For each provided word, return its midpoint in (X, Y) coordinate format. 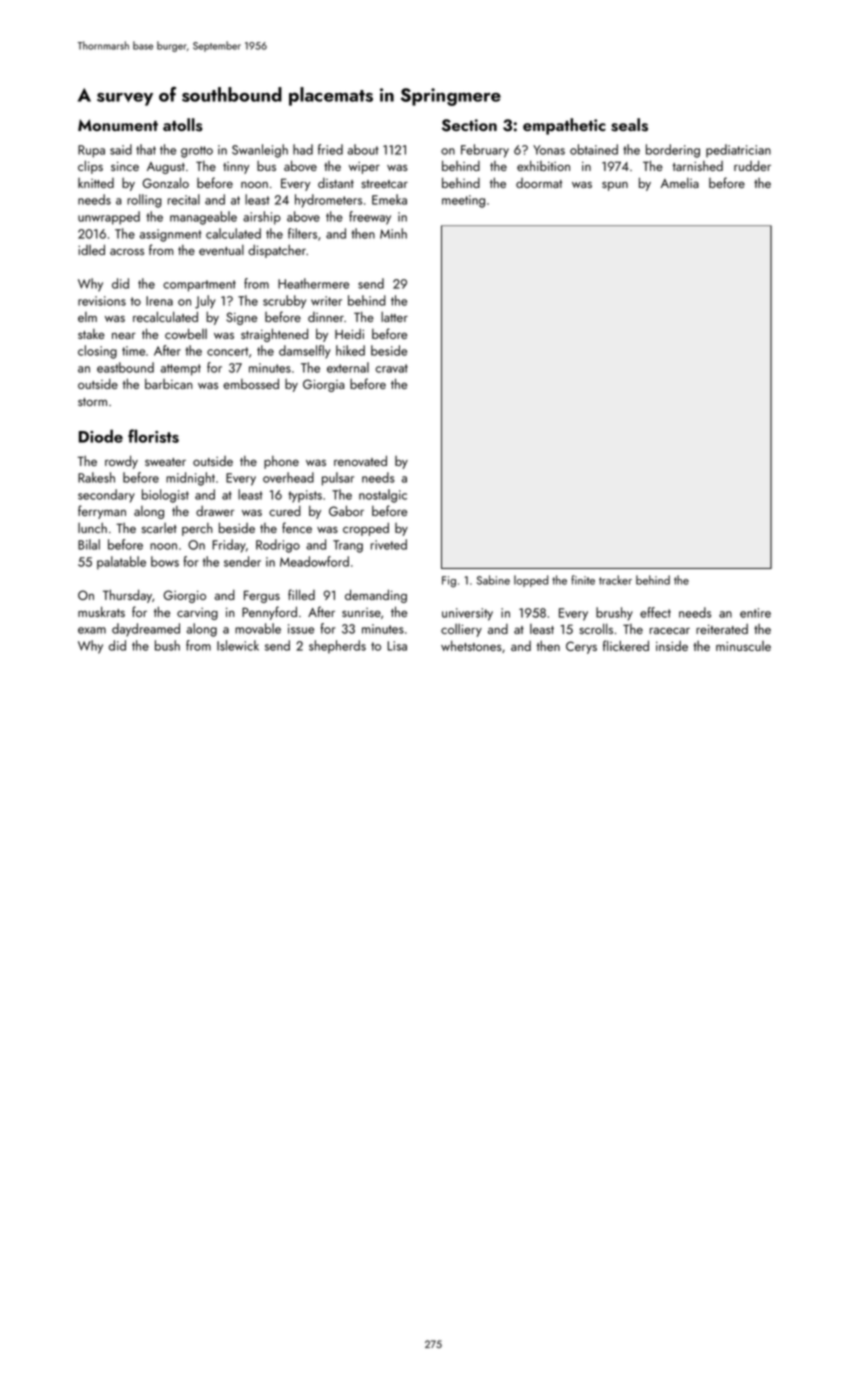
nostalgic (383, 496)
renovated (360, 460)
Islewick (238, 645)
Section (469, 125)
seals (629, 125)
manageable (203, 218)
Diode (101, 436)
